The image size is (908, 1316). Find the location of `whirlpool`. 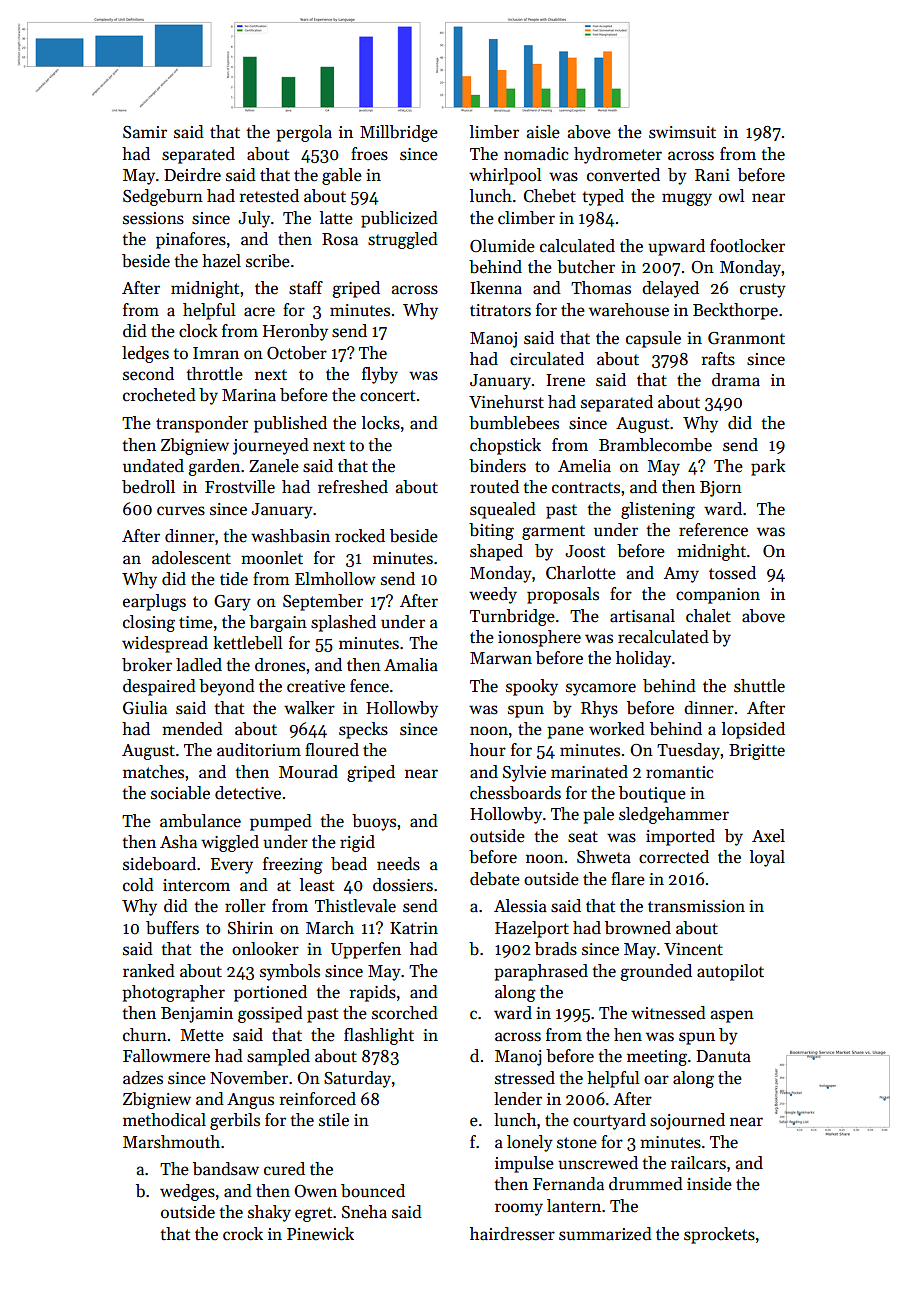

whirlpool is located at coordinates (505, 176).
